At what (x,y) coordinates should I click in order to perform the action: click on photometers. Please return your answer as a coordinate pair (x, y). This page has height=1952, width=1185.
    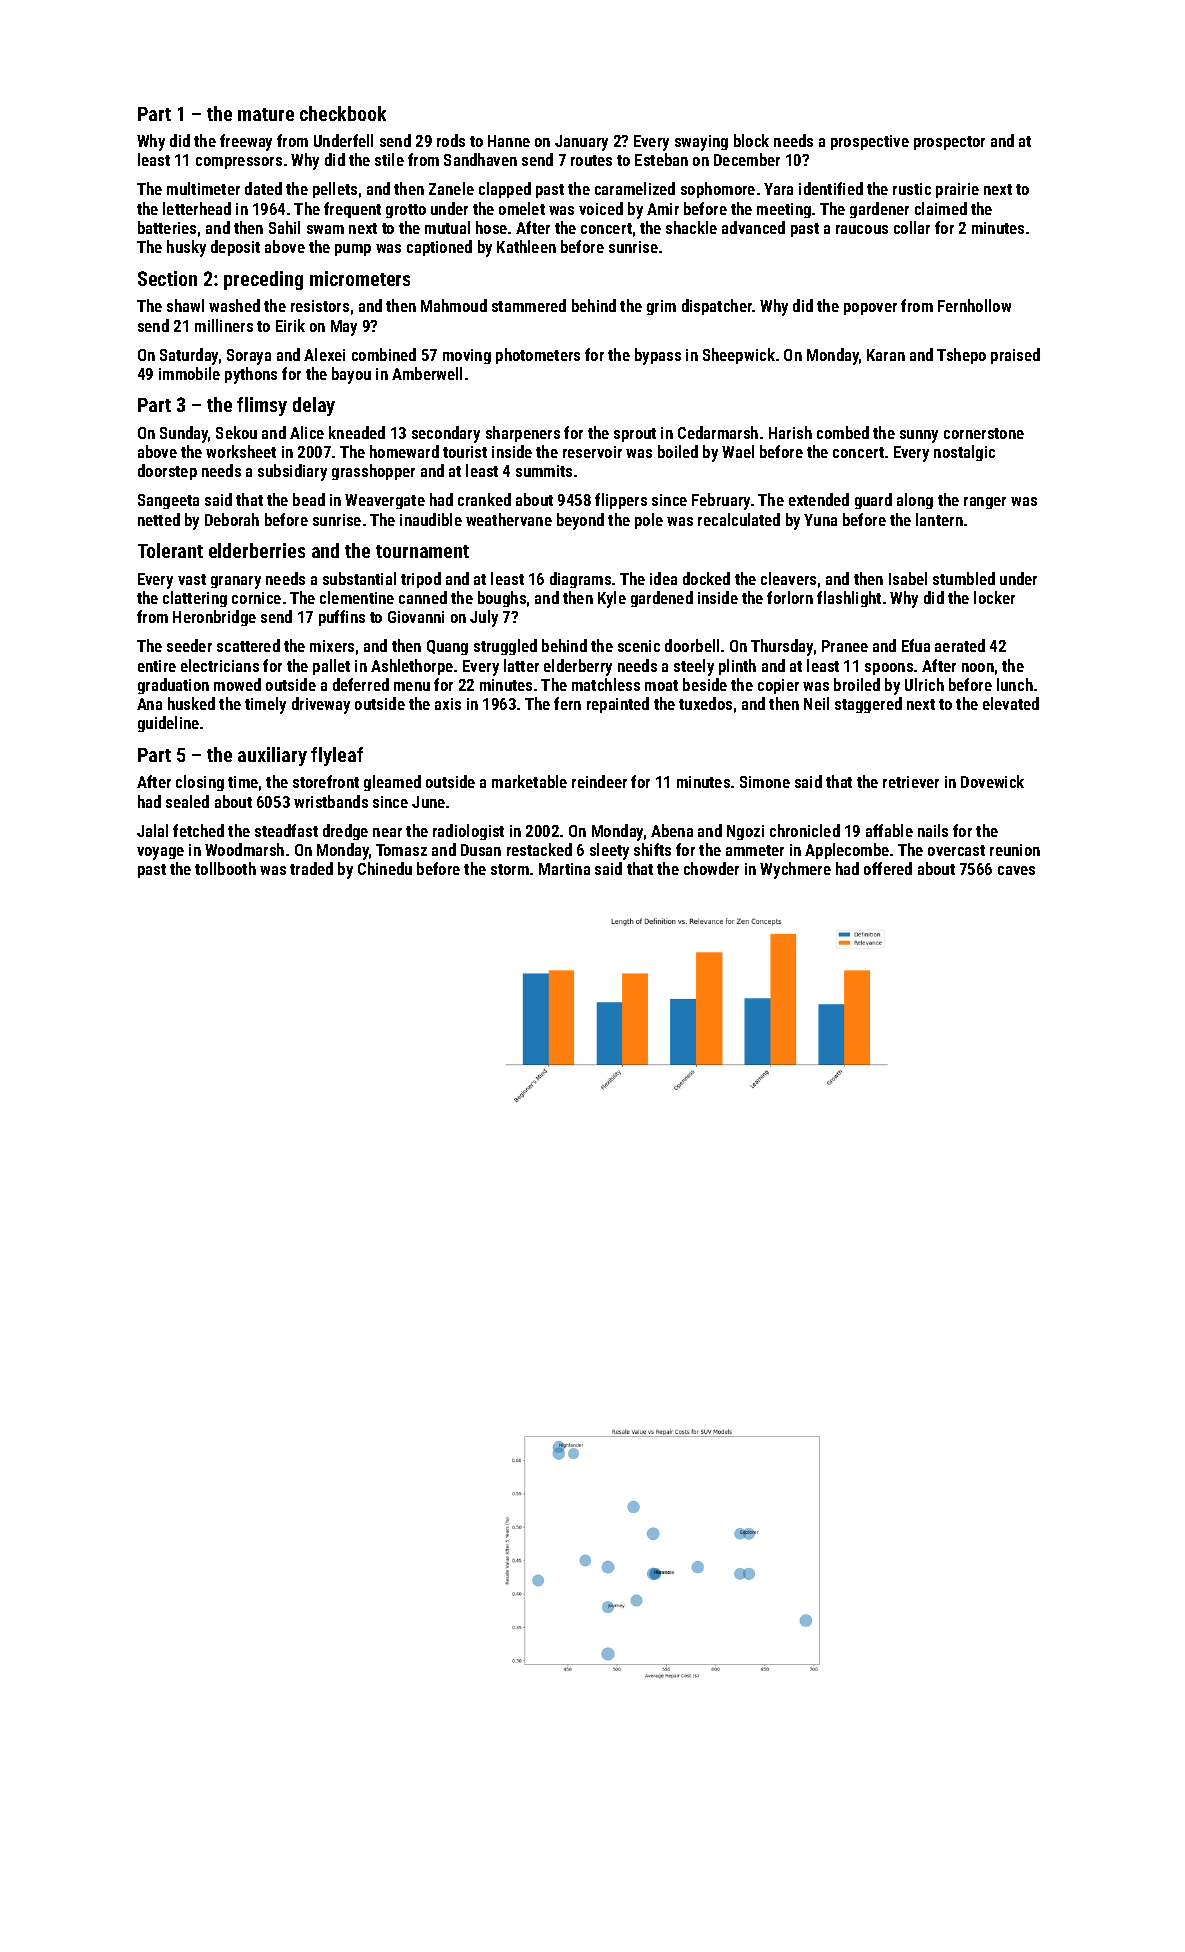
    Looking at the image, I should click on (538, 356).
